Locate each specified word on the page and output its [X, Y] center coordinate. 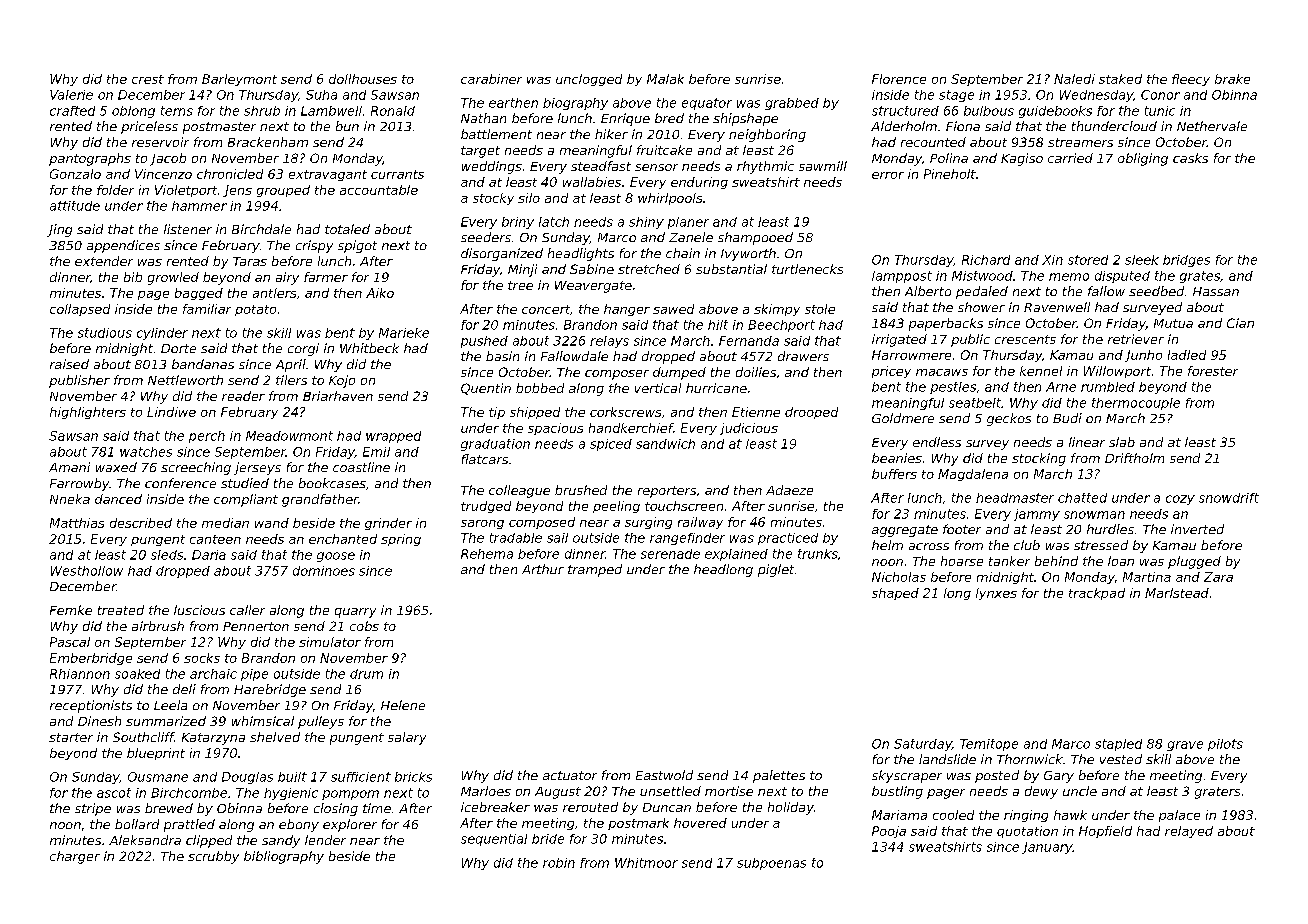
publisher [79, 381]
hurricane [716, 388]
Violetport [186, 191]
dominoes [324, 571]
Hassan [1216, 291]
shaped [895, 594]
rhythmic [765, 167]
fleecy [1191, 80]
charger [75, 857]
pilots [1225, 745]
